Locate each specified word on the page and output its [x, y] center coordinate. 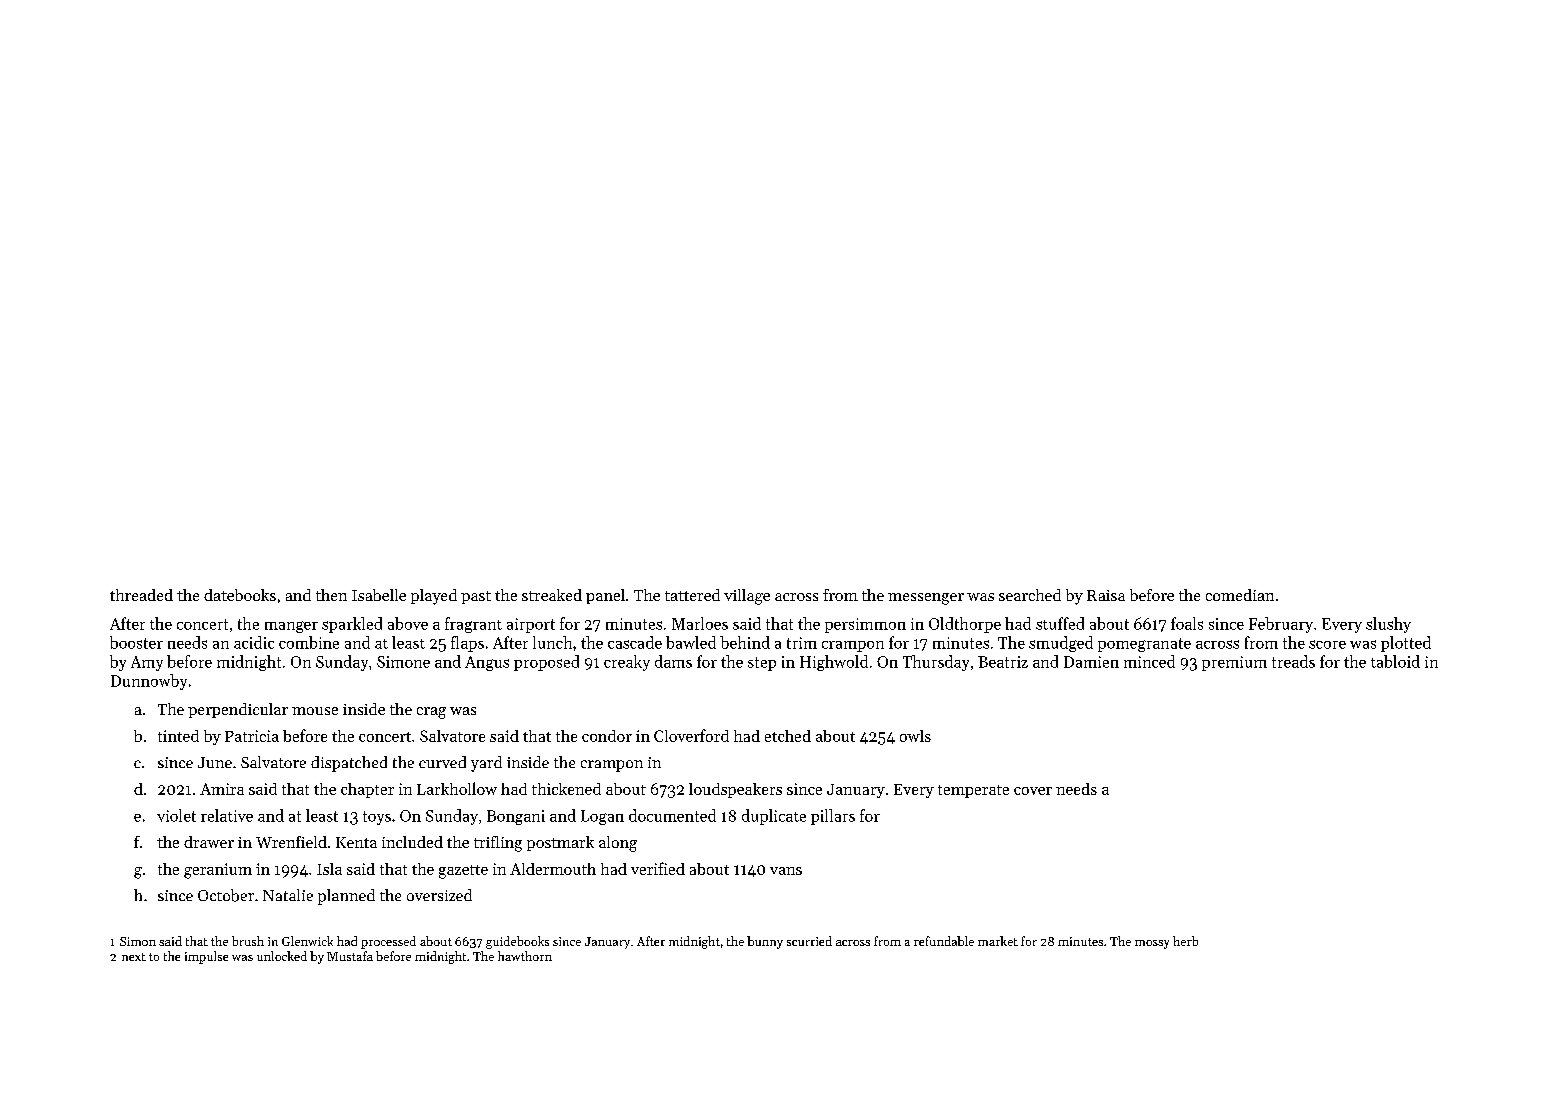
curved [442, 762]
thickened [566, 789]
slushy [1388, 625]
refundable [944, 941]
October [226, 895]
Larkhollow [457, 788]
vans [786, 871]
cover [1033, 791]
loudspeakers [735, 790]
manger [291, 627]
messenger [926, 599]
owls [915, 736]
